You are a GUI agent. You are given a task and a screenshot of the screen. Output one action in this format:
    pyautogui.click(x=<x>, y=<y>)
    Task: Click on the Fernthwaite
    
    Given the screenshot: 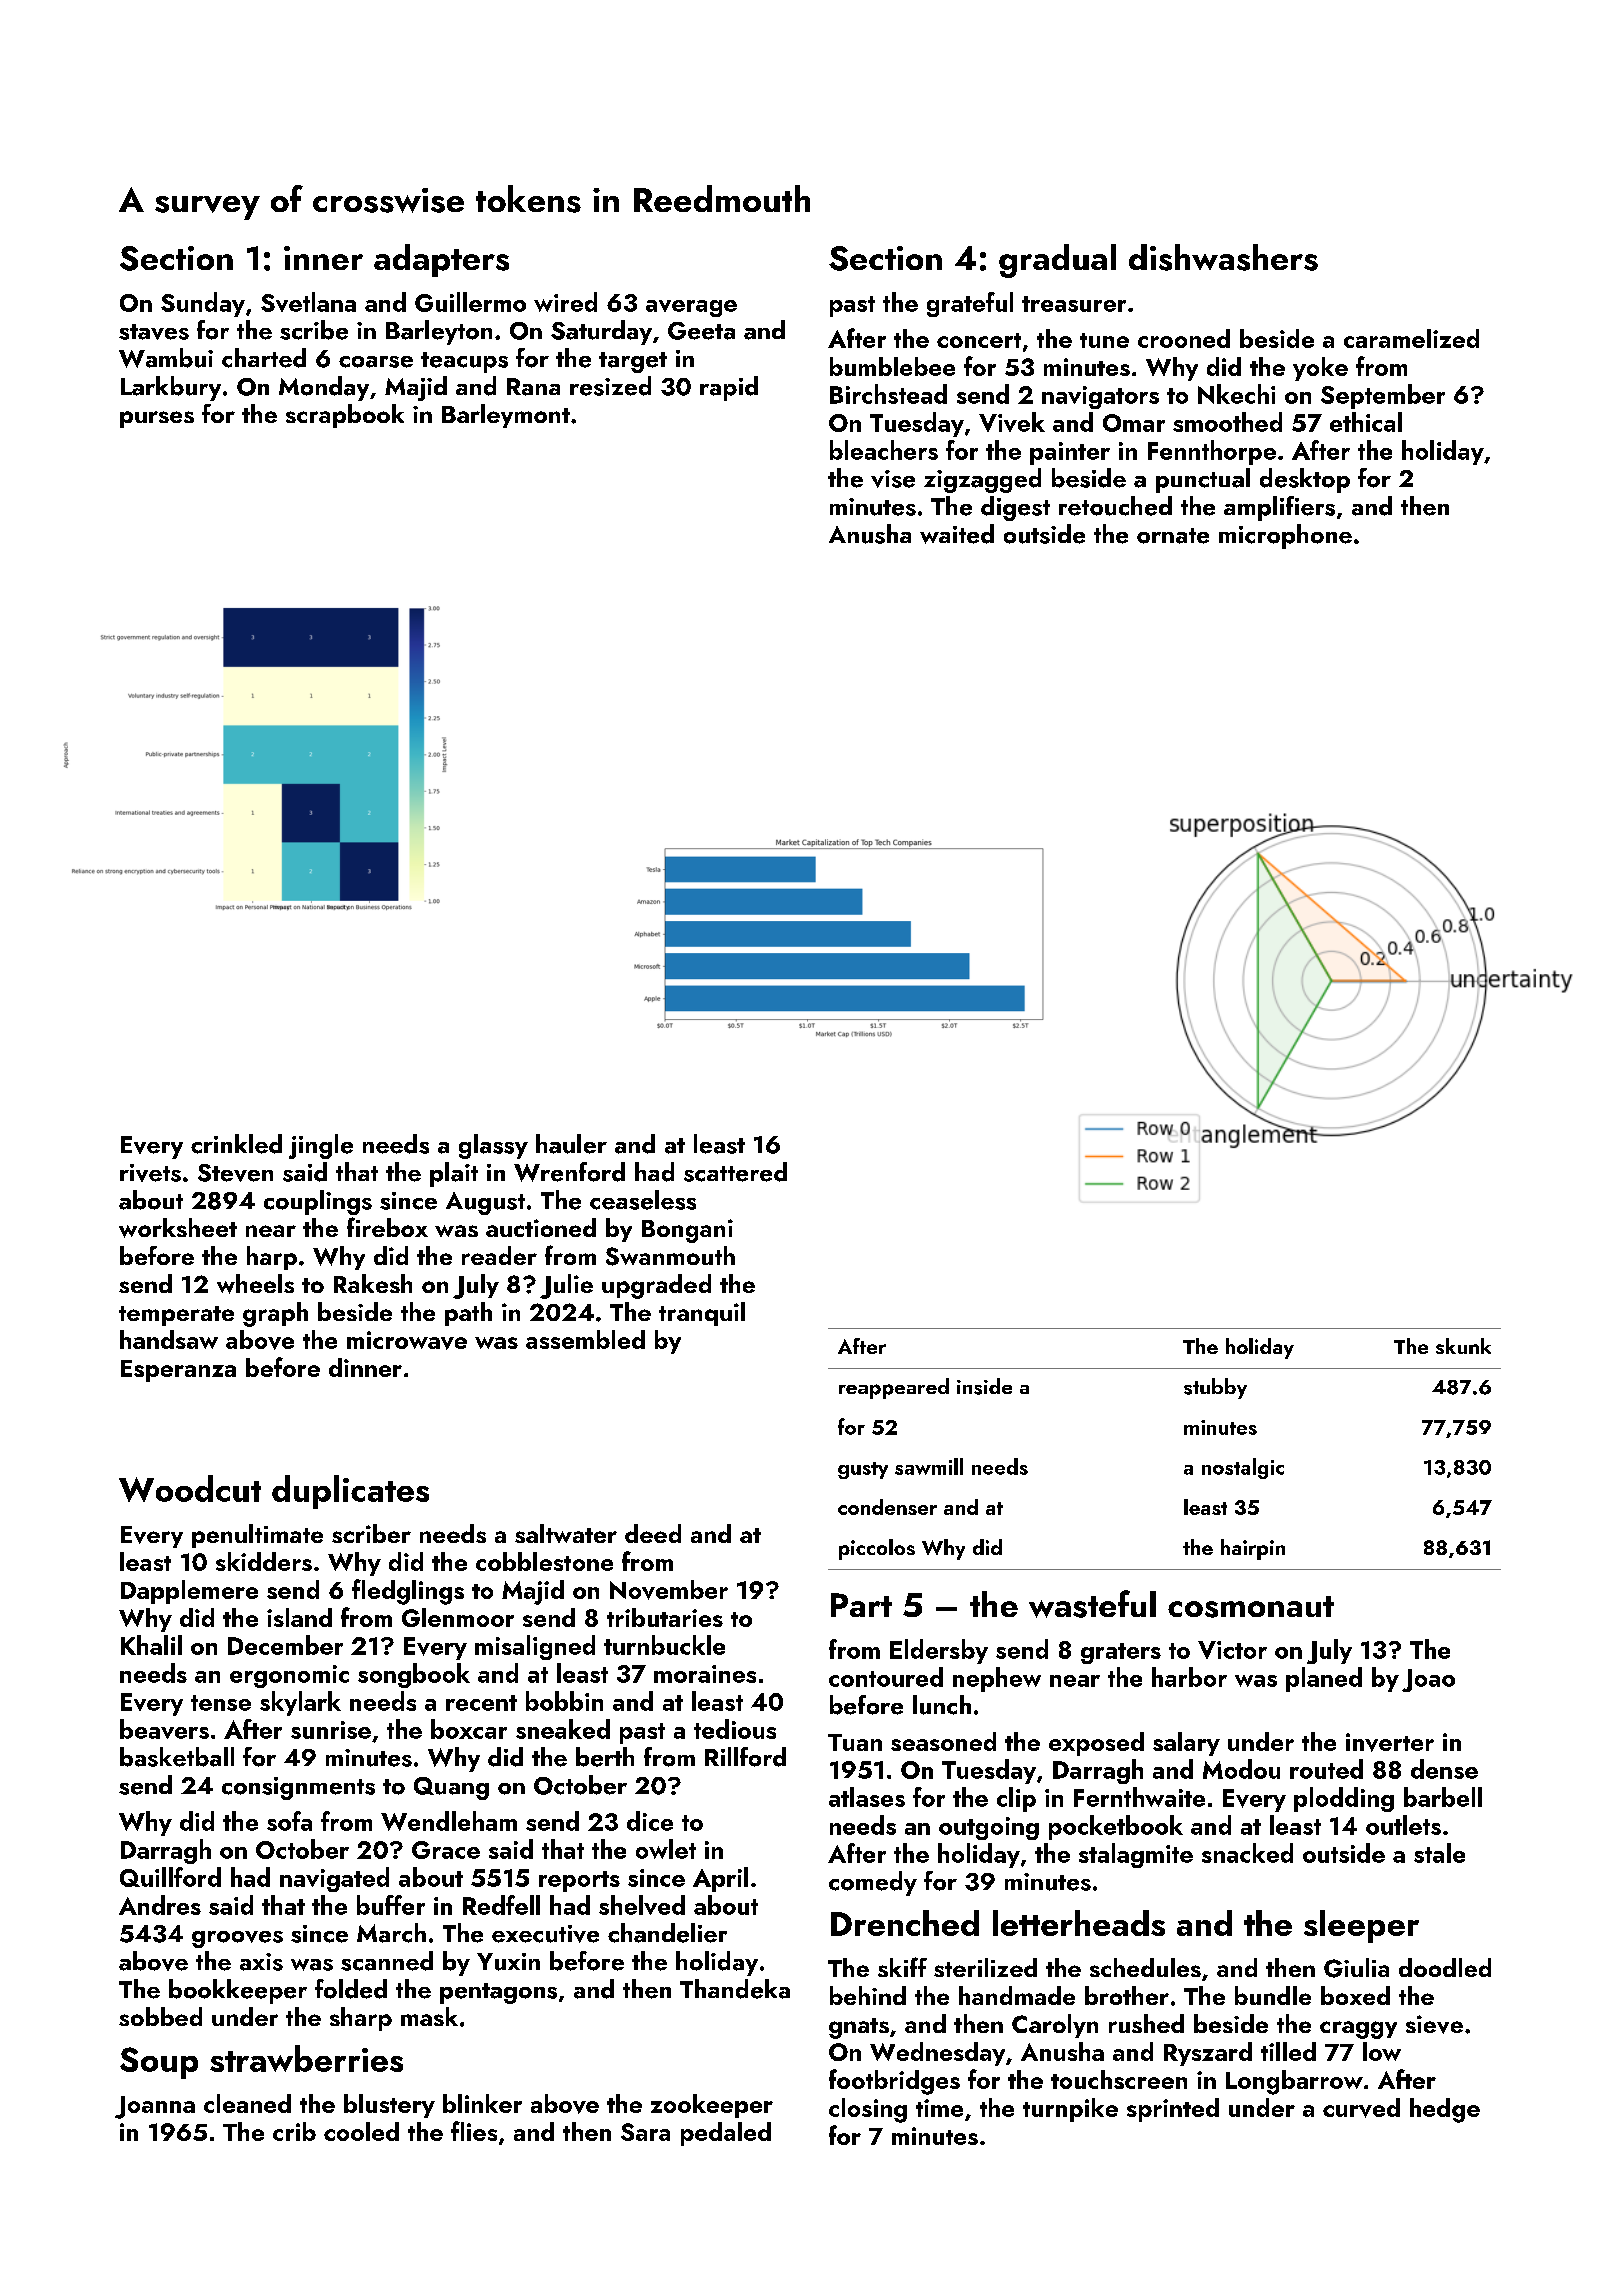 What is the action you would take?
    pyautogui.click(x=1139, y=1797)
